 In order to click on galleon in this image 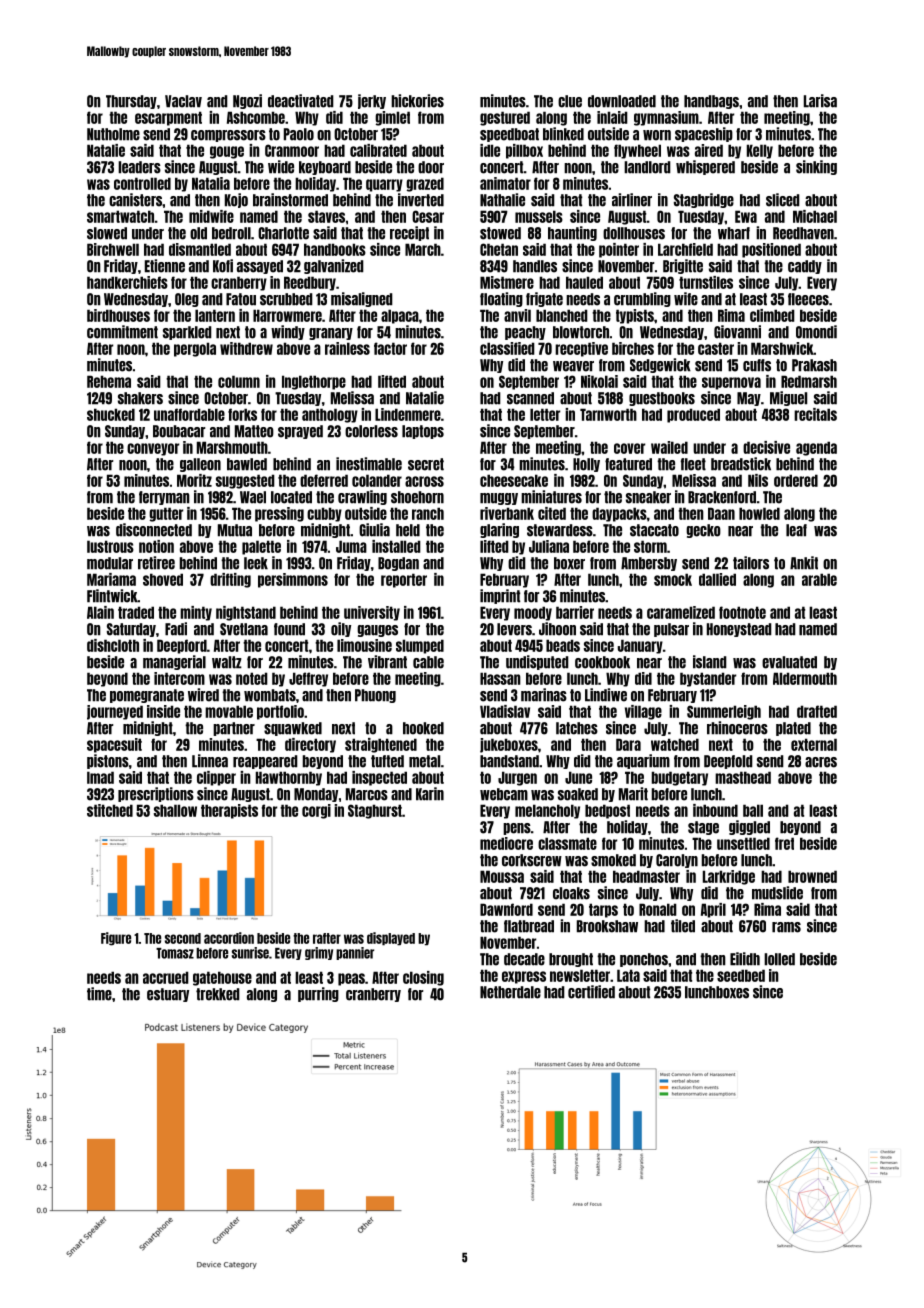, I will do `click(200, 465)`.
